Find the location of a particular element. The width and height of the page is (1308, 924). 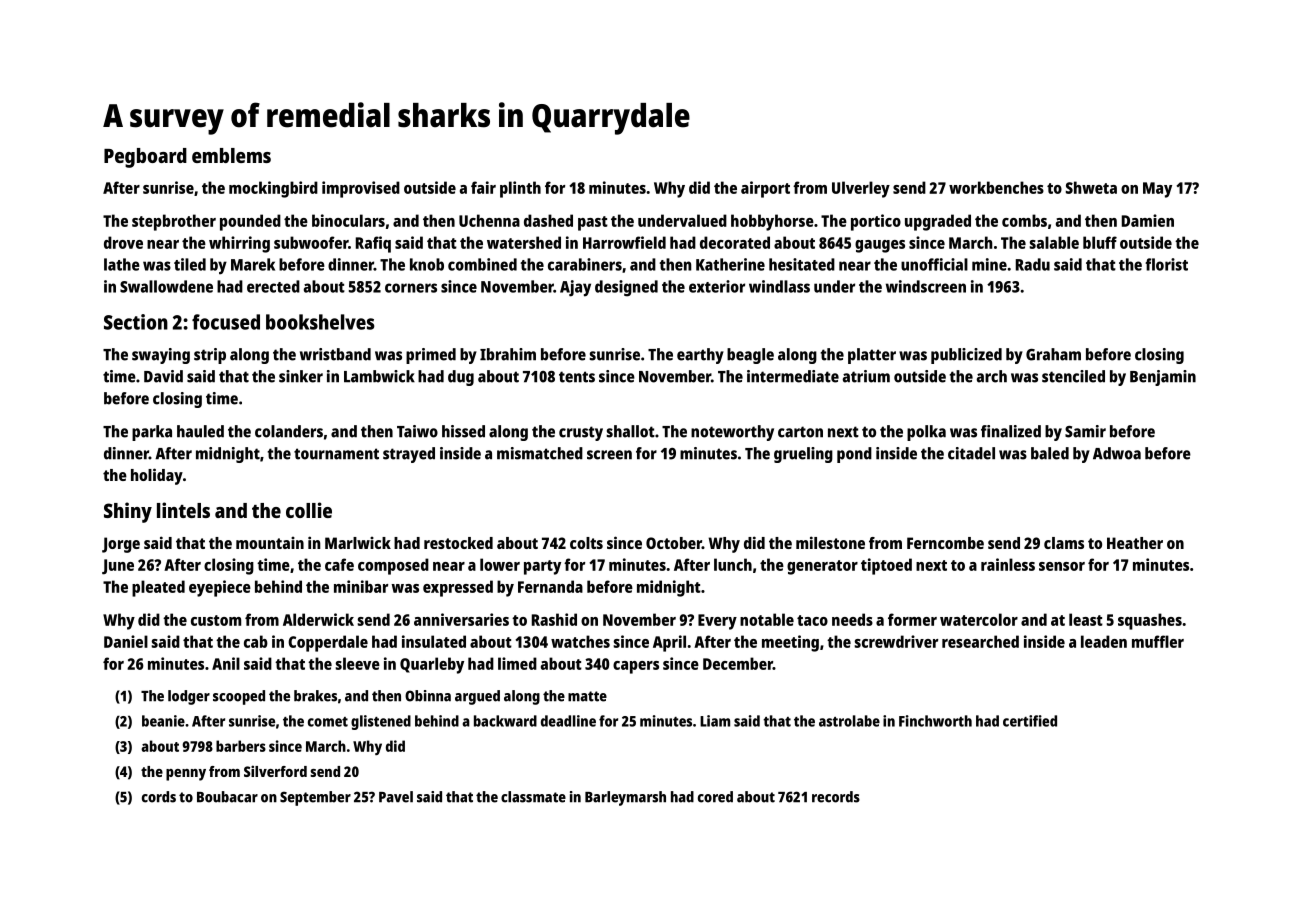

publicized is located at coordinates (966, 356).
